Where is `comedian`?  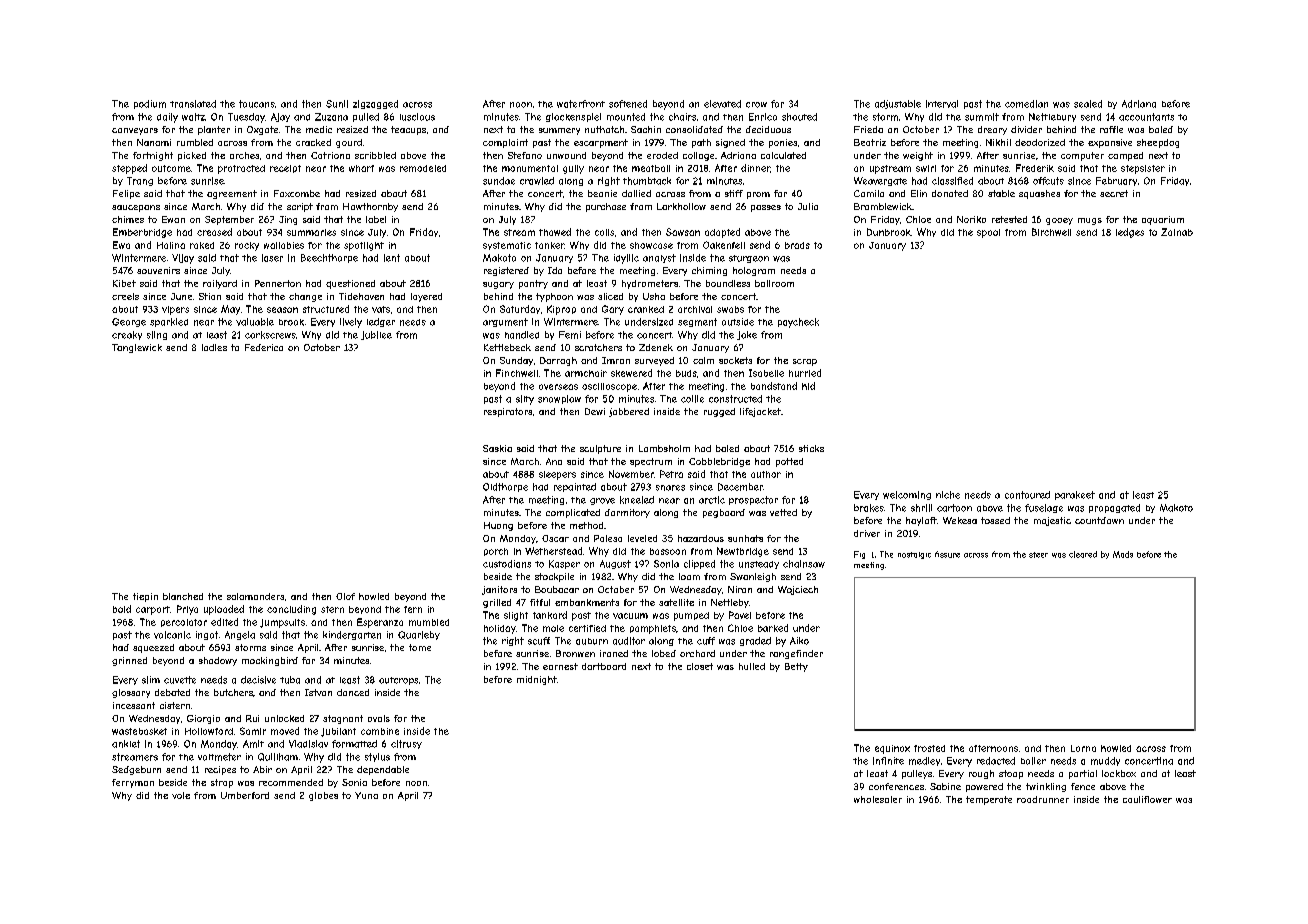 comedian is located at coordinates (1026, 104).
